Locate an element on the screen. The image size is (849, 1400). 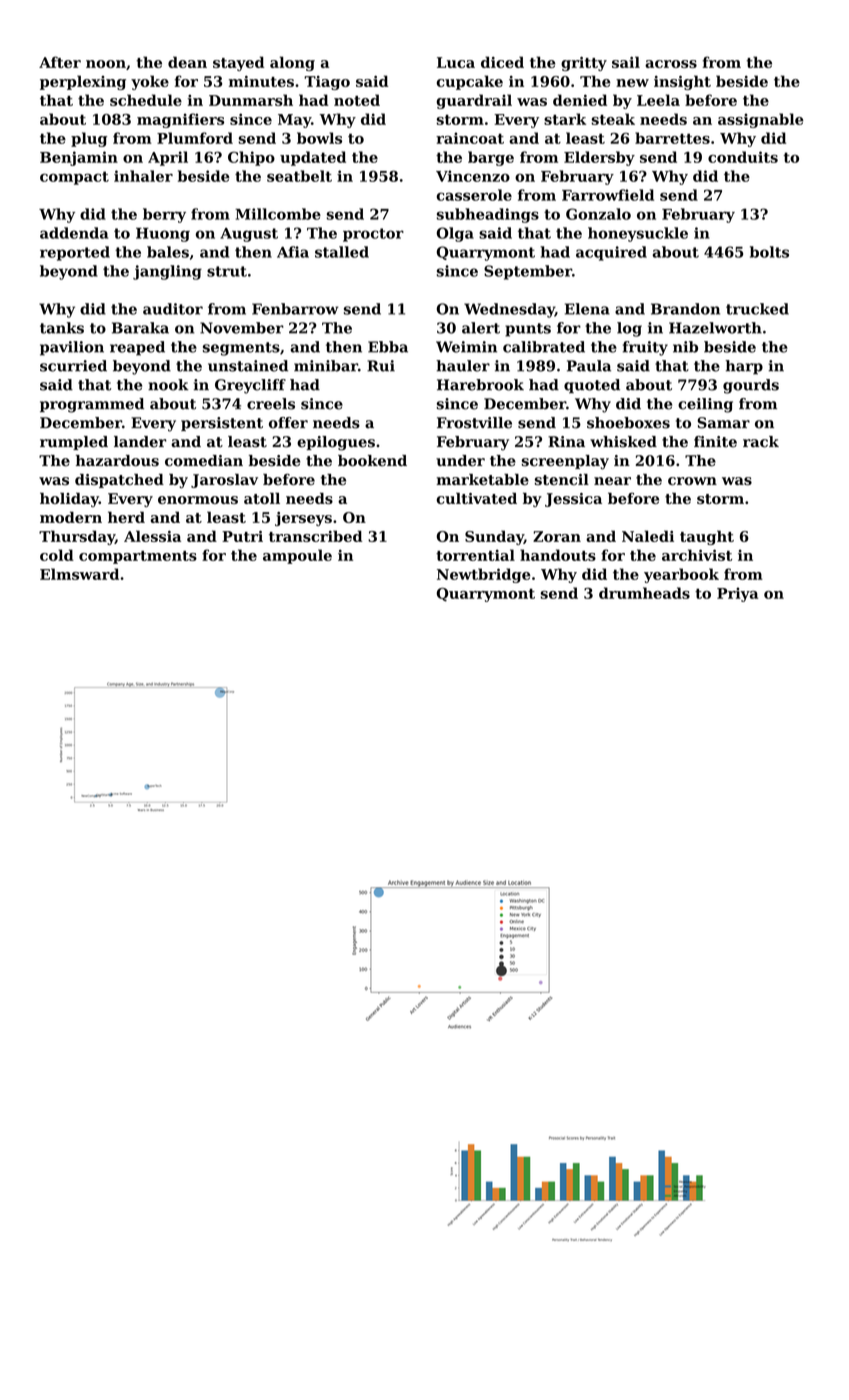
Harebrook is located at coordinates (480, 385).
